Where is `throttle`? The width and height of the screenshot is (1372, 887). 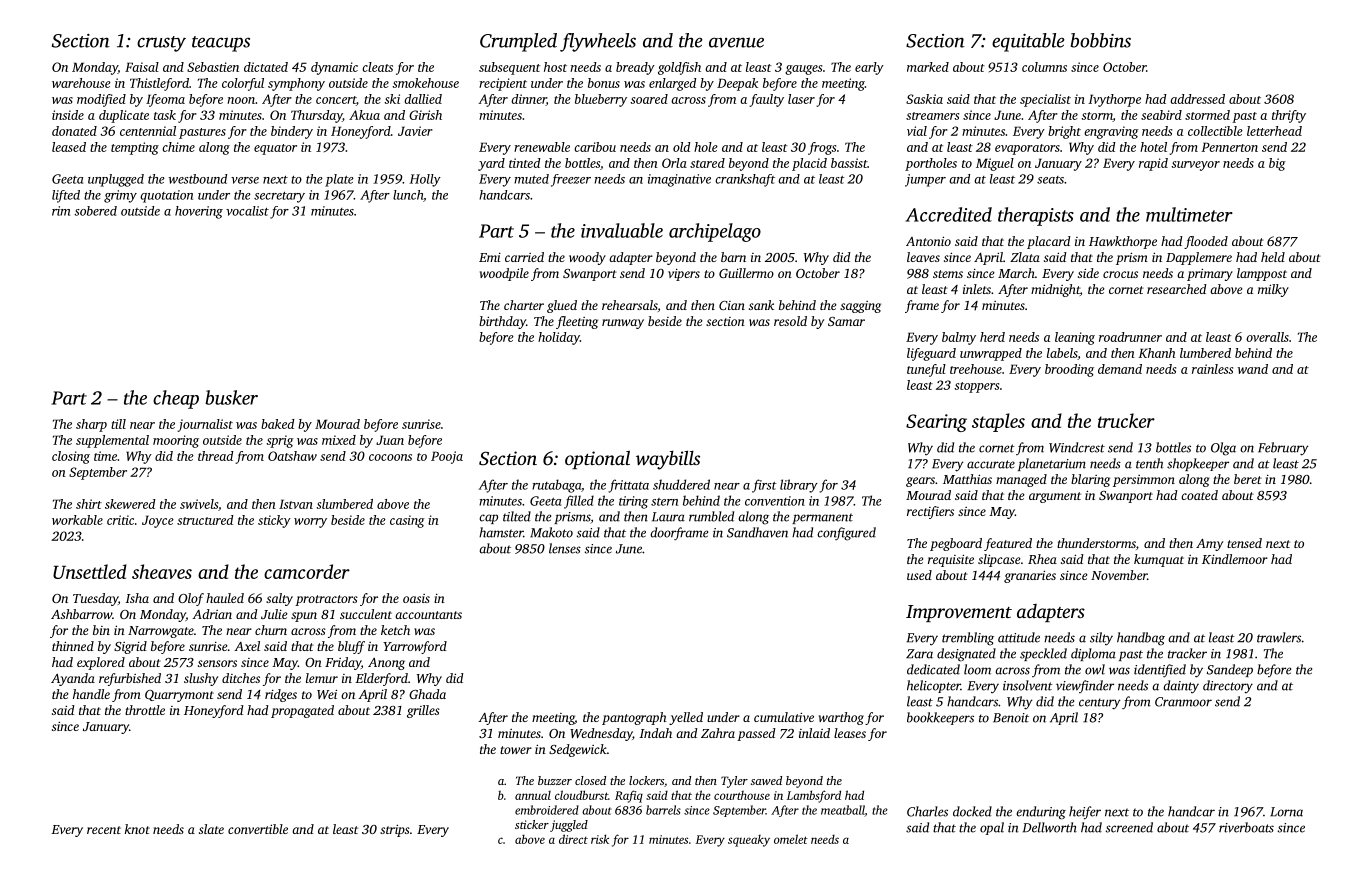
throttle is located at coordinates (145, 710).
